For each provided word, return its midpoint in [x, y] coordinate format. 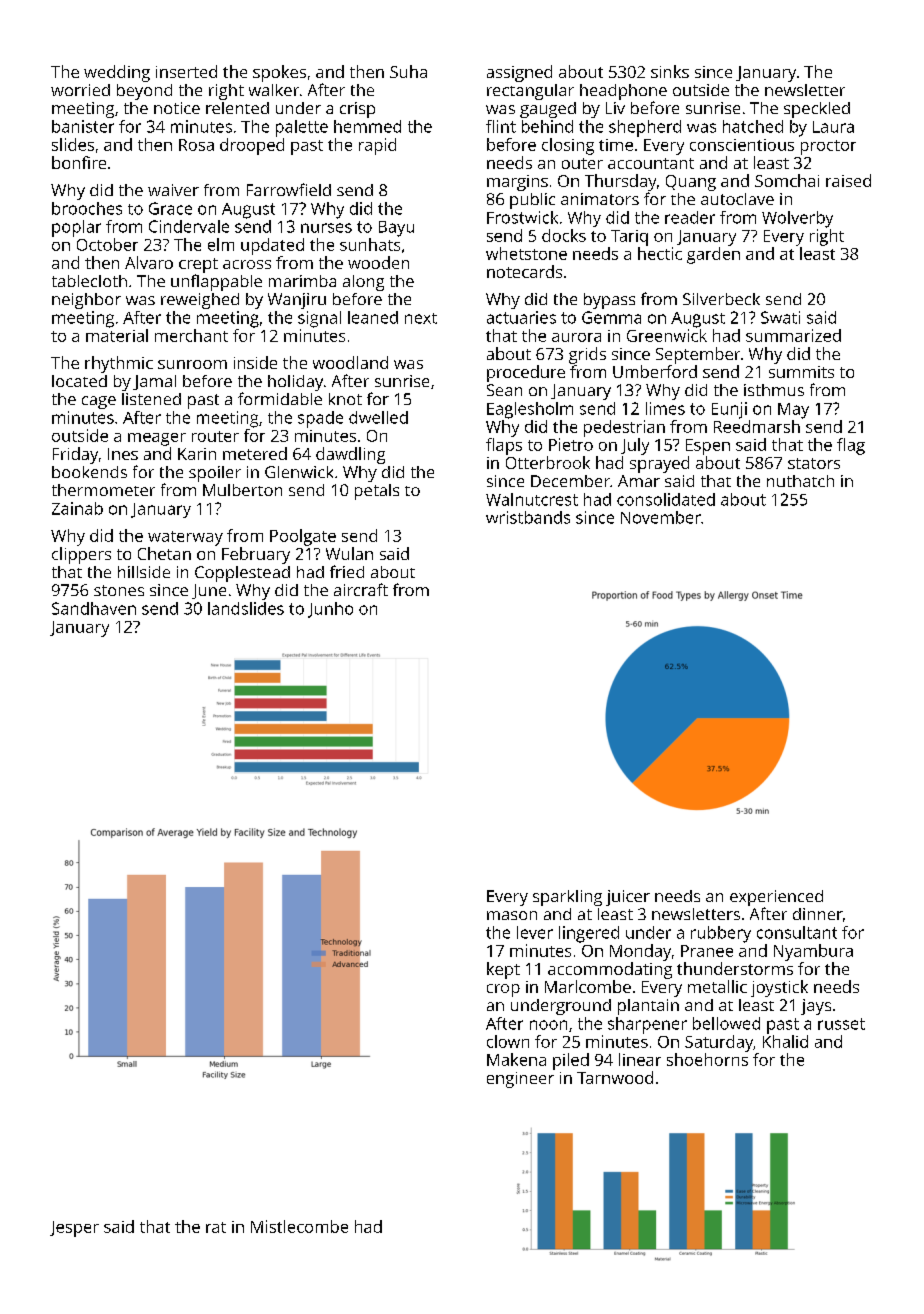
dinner [818, 914]
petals [377, 492]
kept [503, 970]
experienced [776, 898]
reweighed [200, 301]
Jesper [74, 1229]
